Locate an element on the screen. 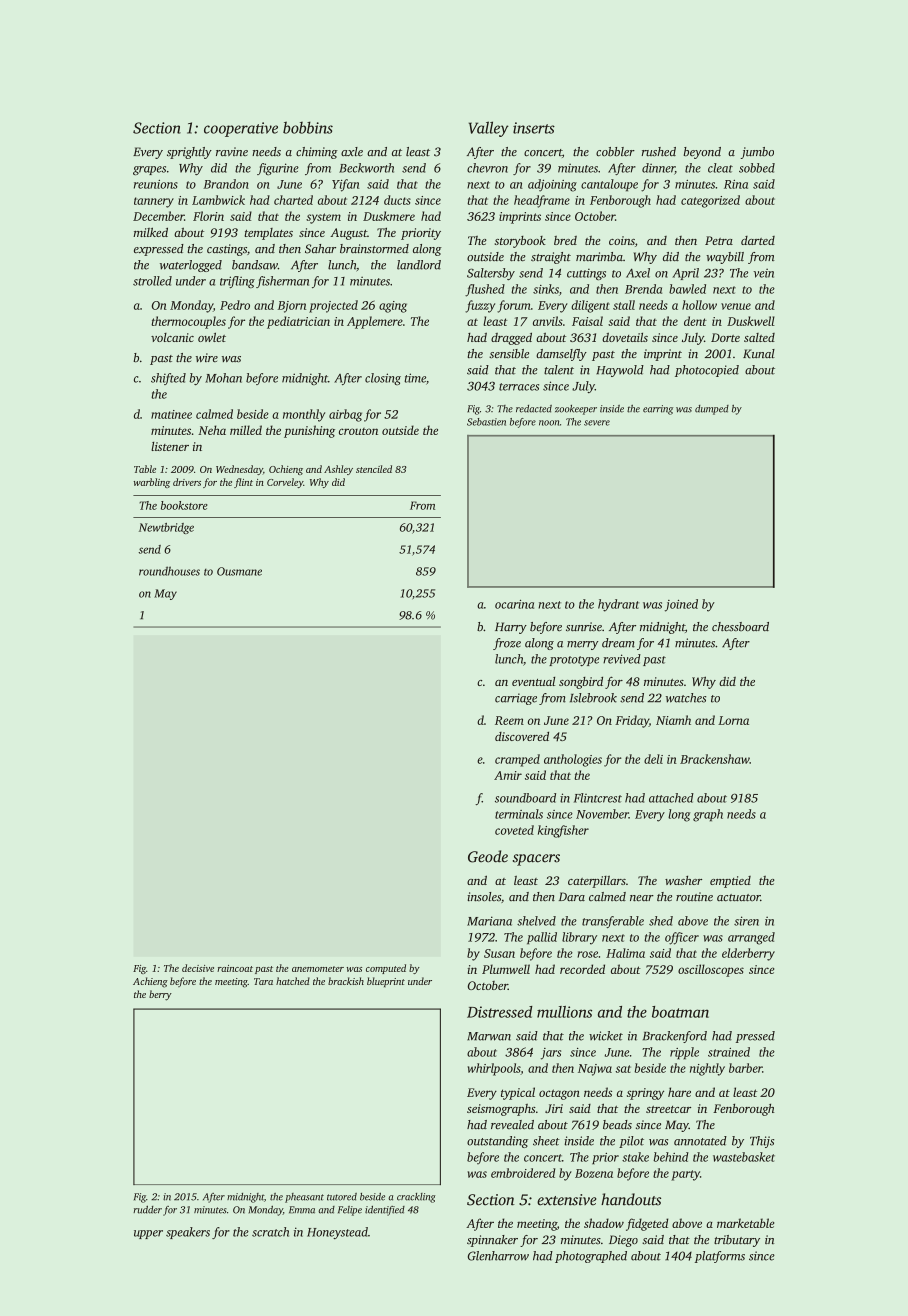 The width and height of the screenshot is (908, 1316). Ousmane is located at coordinates (239, 571).
